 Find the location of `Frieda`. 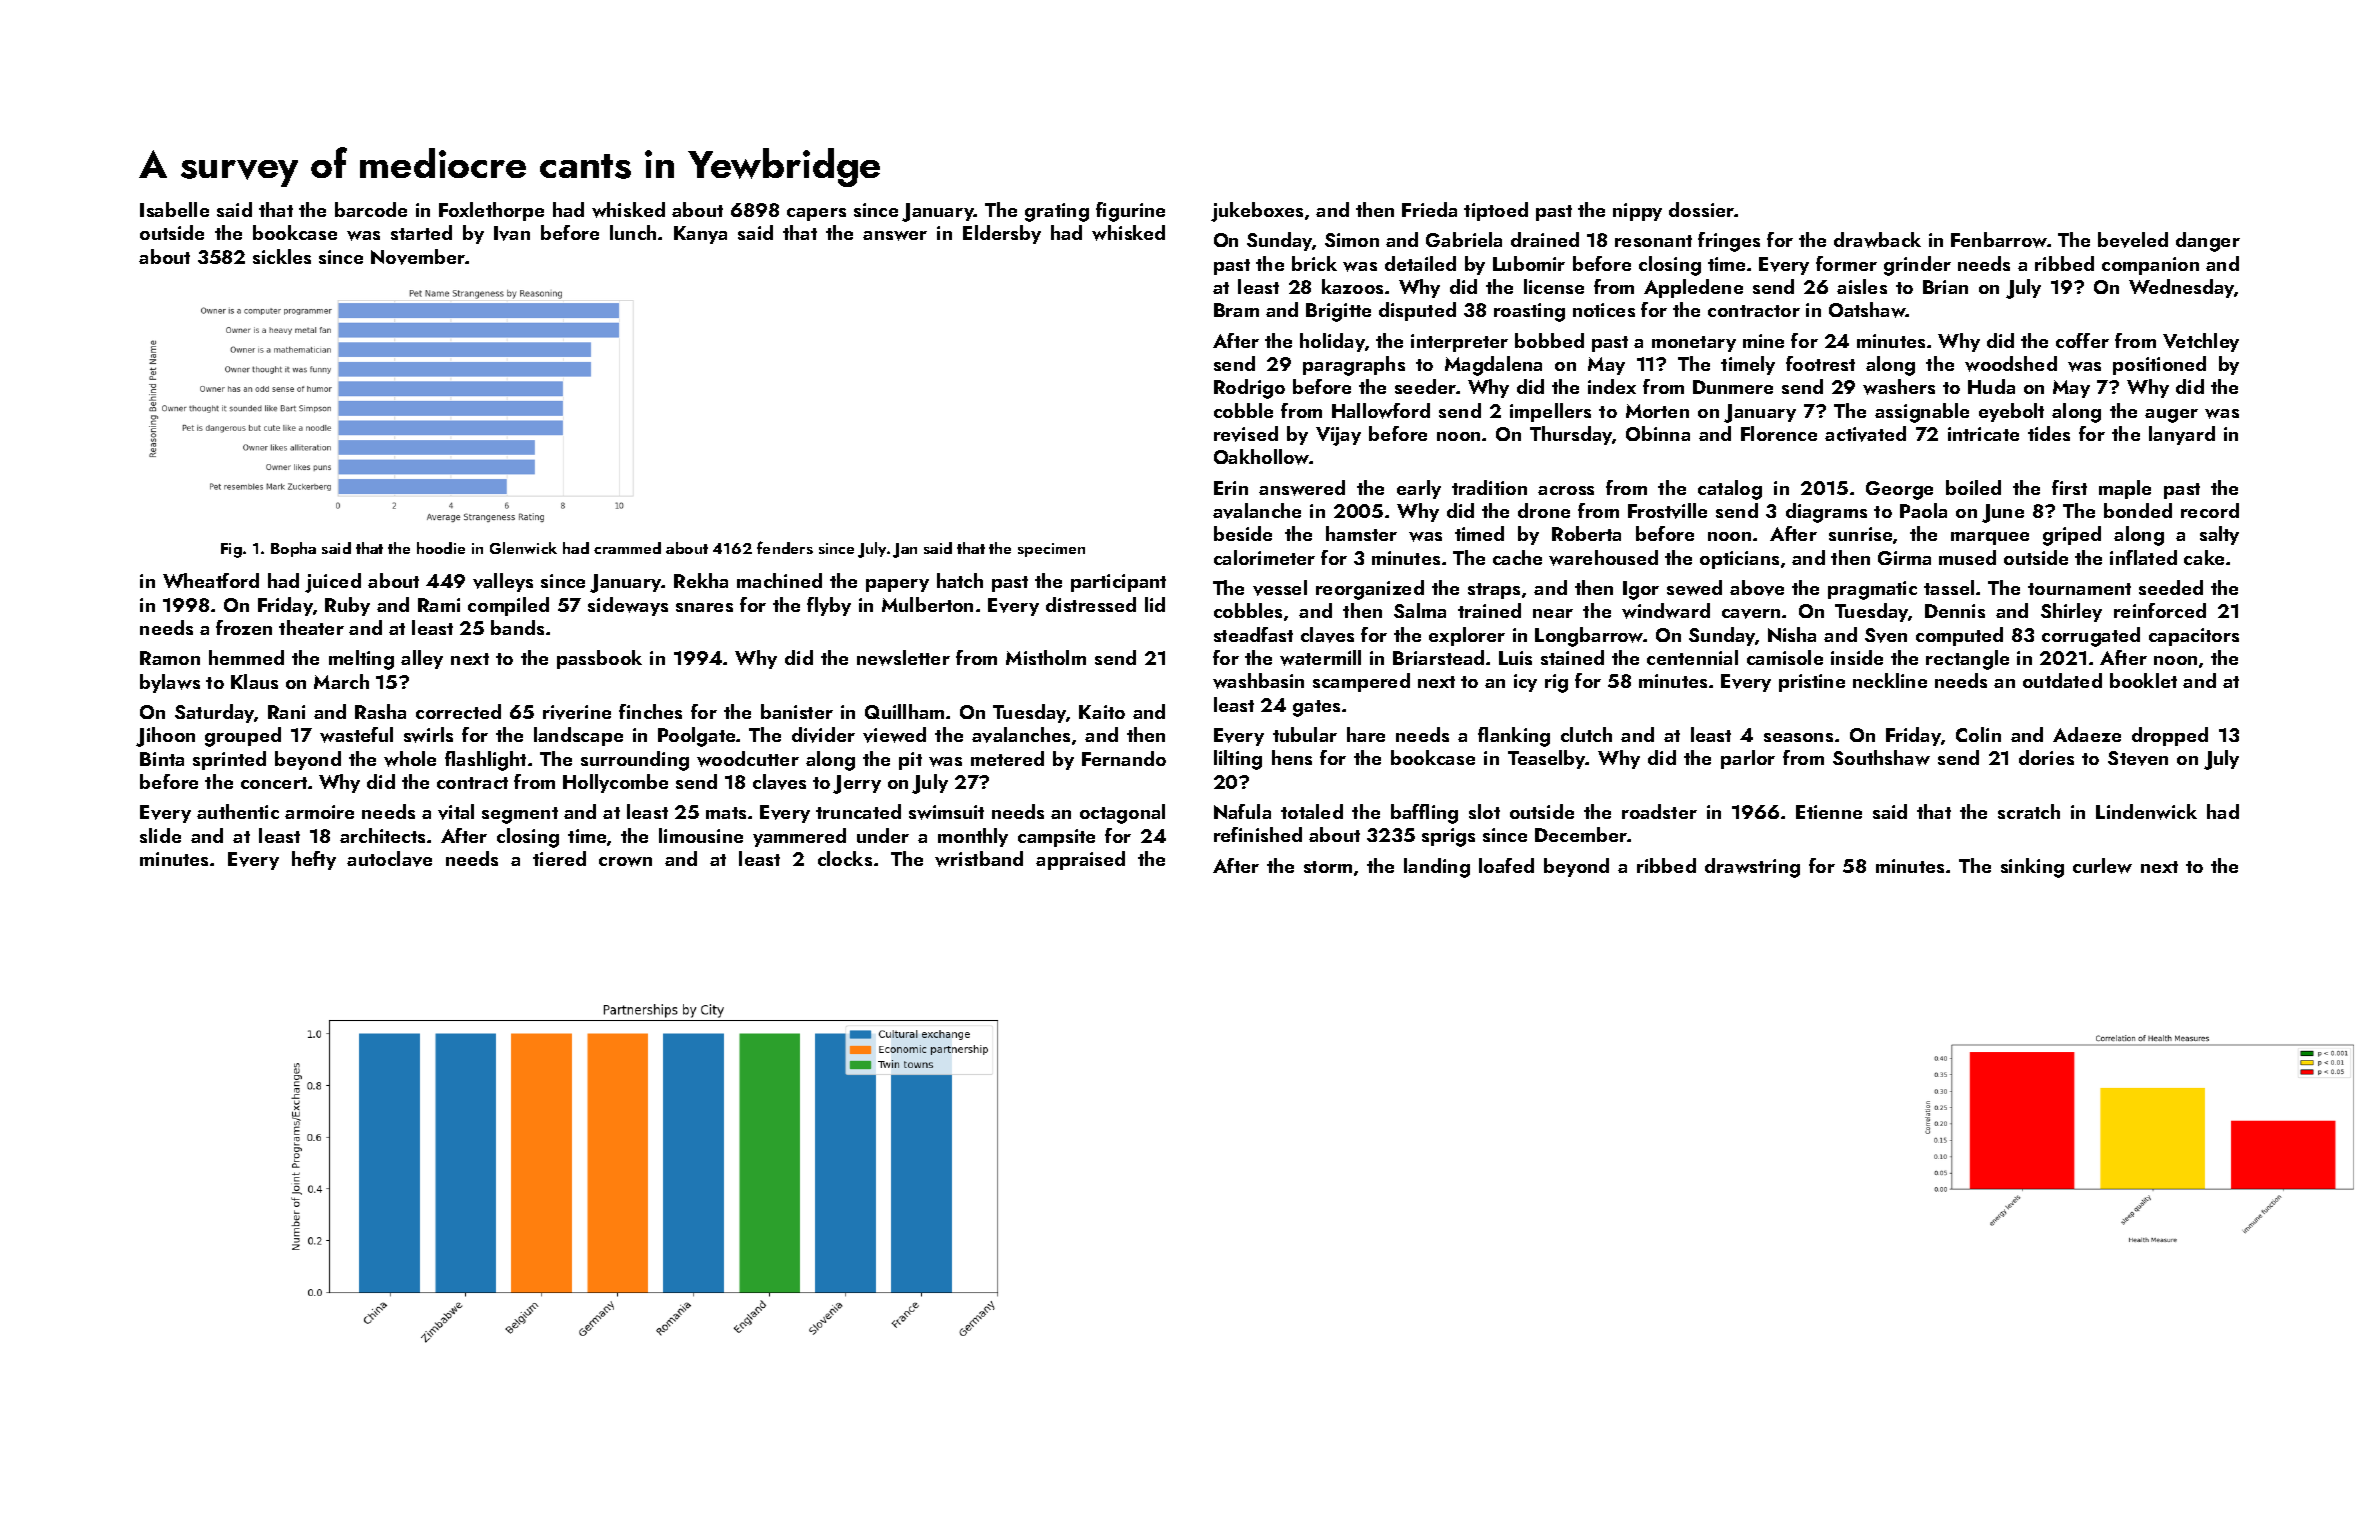

Frieda is located at coordinates (1429, 209).
